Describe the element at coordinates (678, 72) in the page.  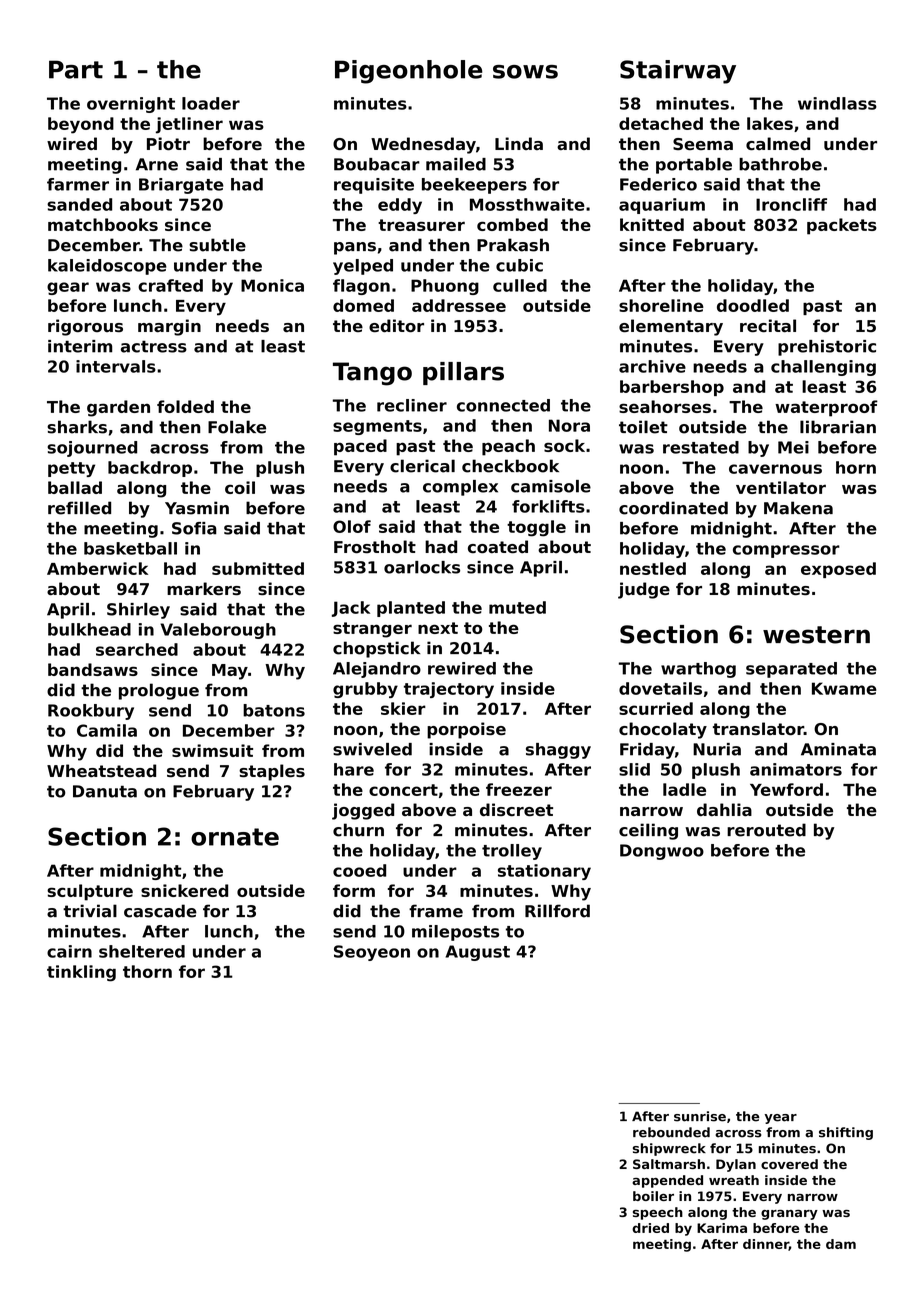
I see `Stairway` at that location.
